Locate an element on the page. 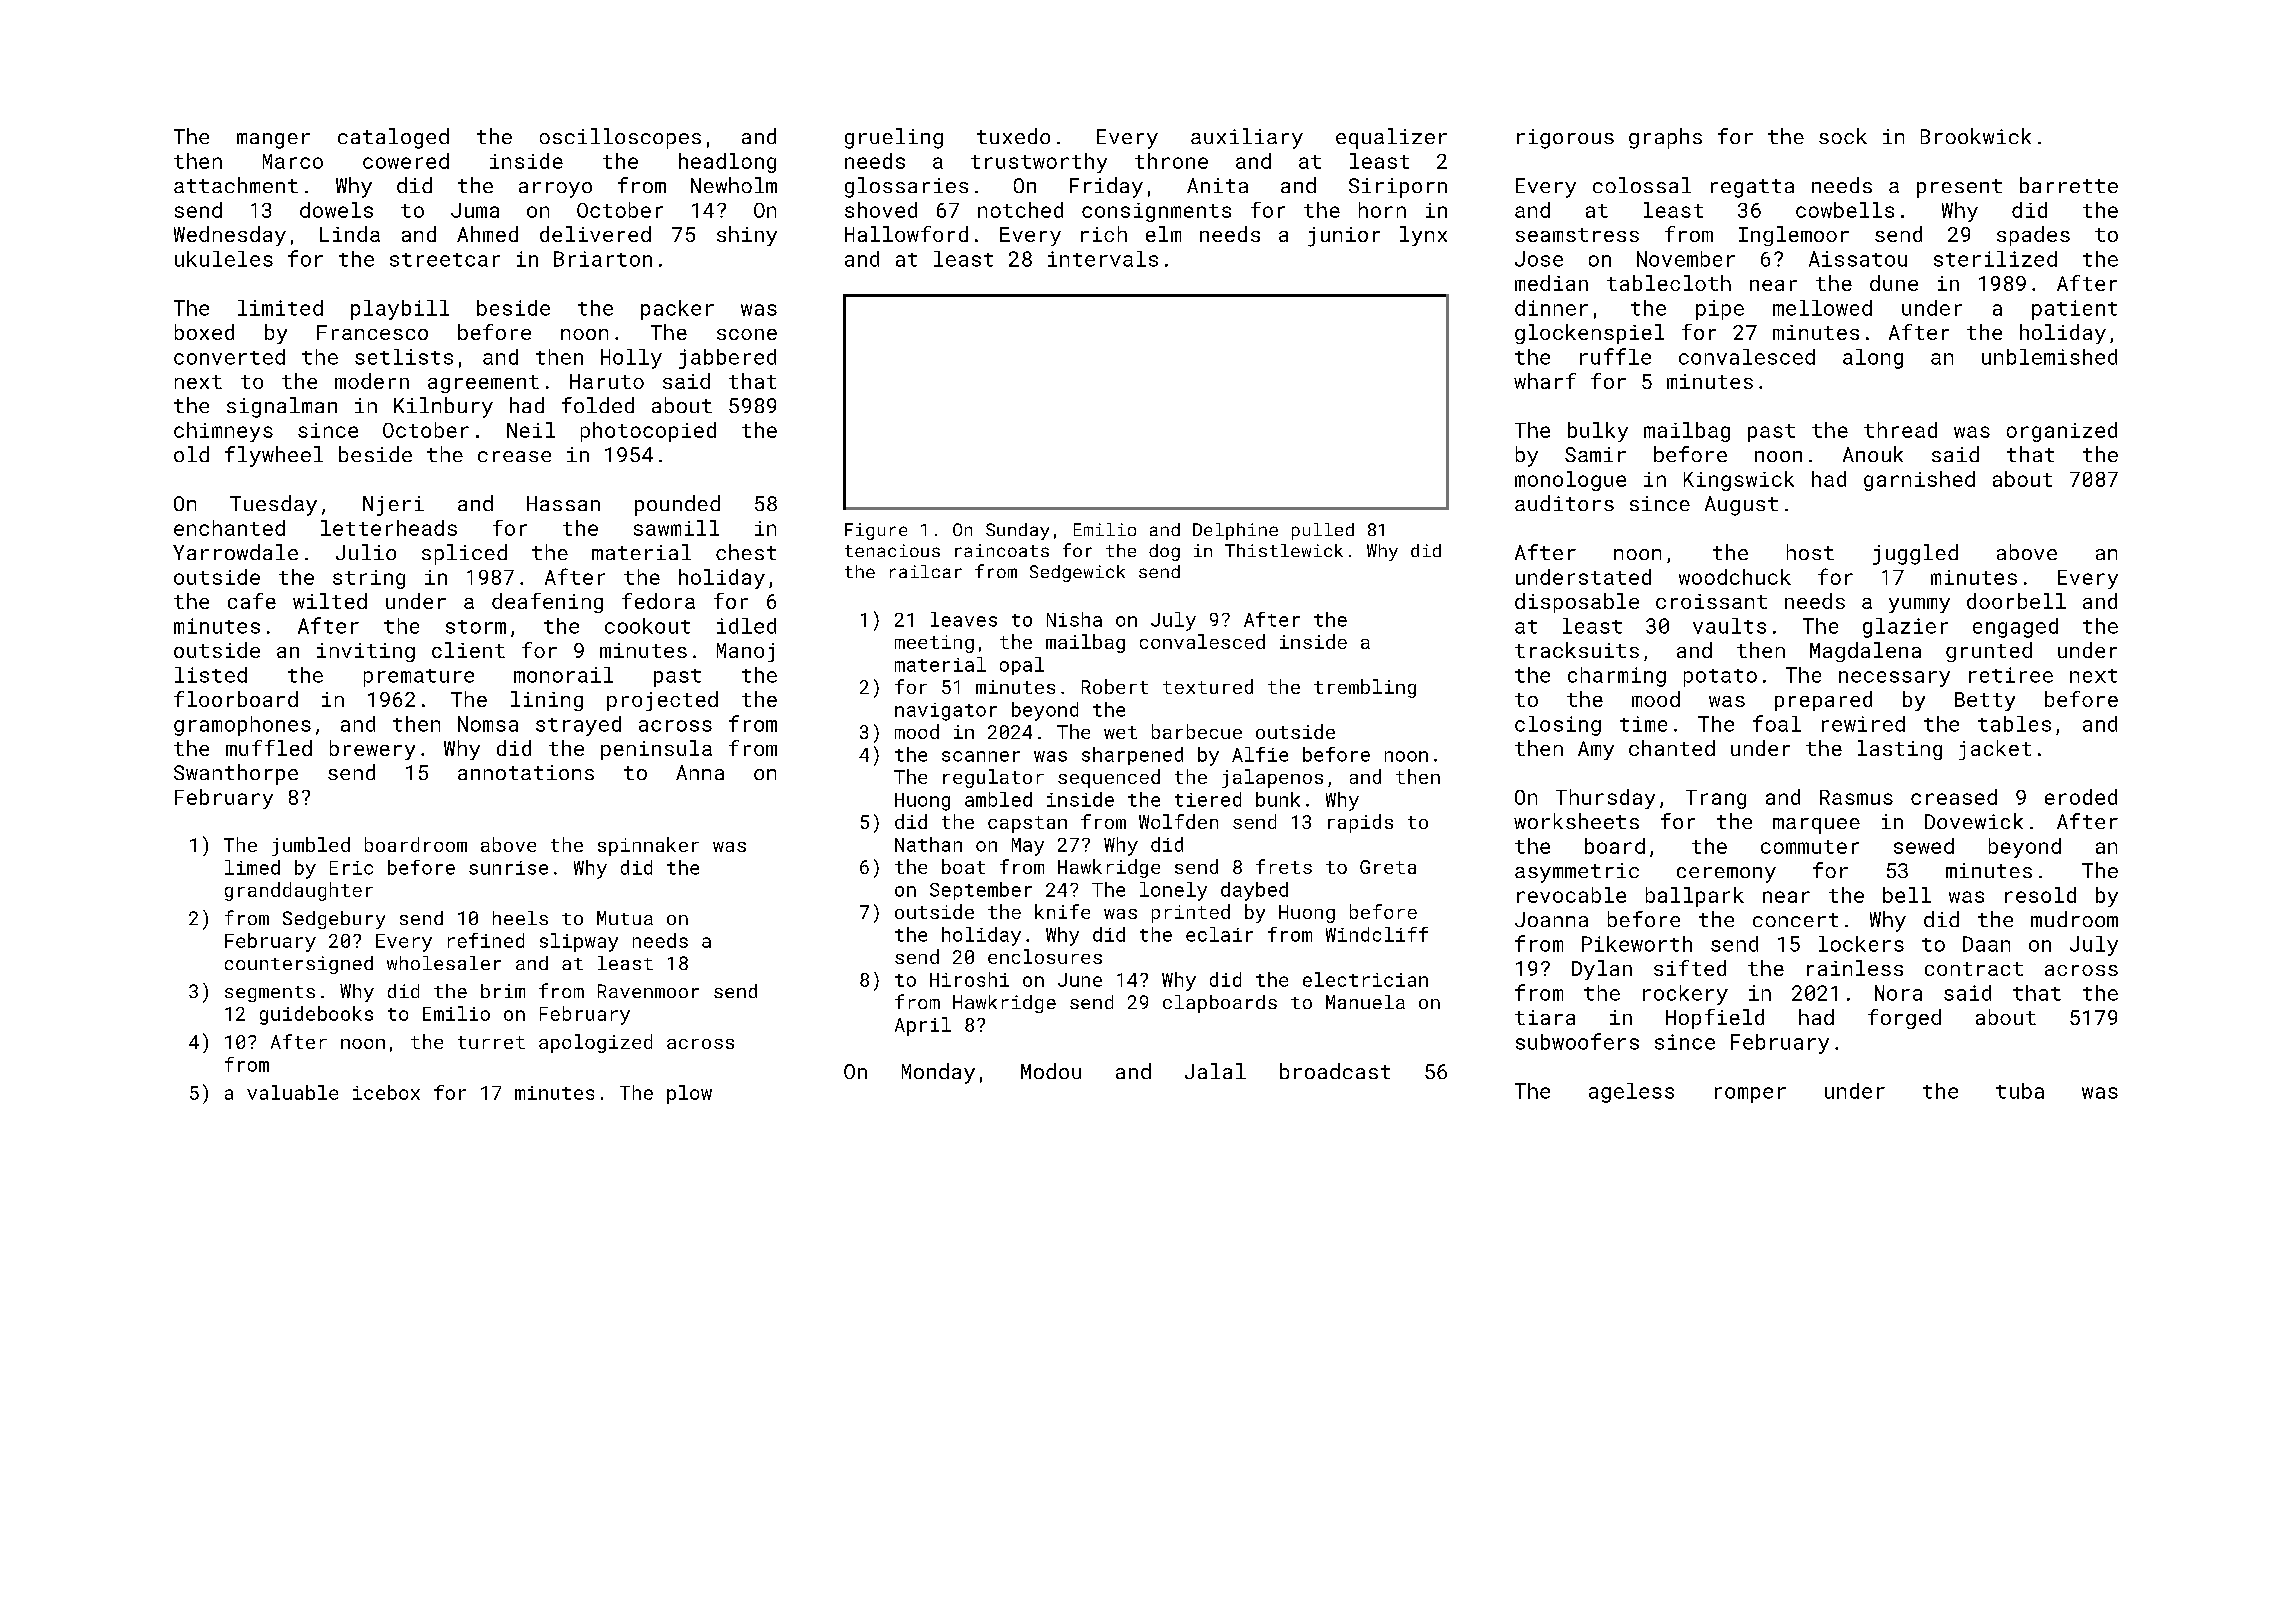  closing is located at coordinates (1558, 726).
